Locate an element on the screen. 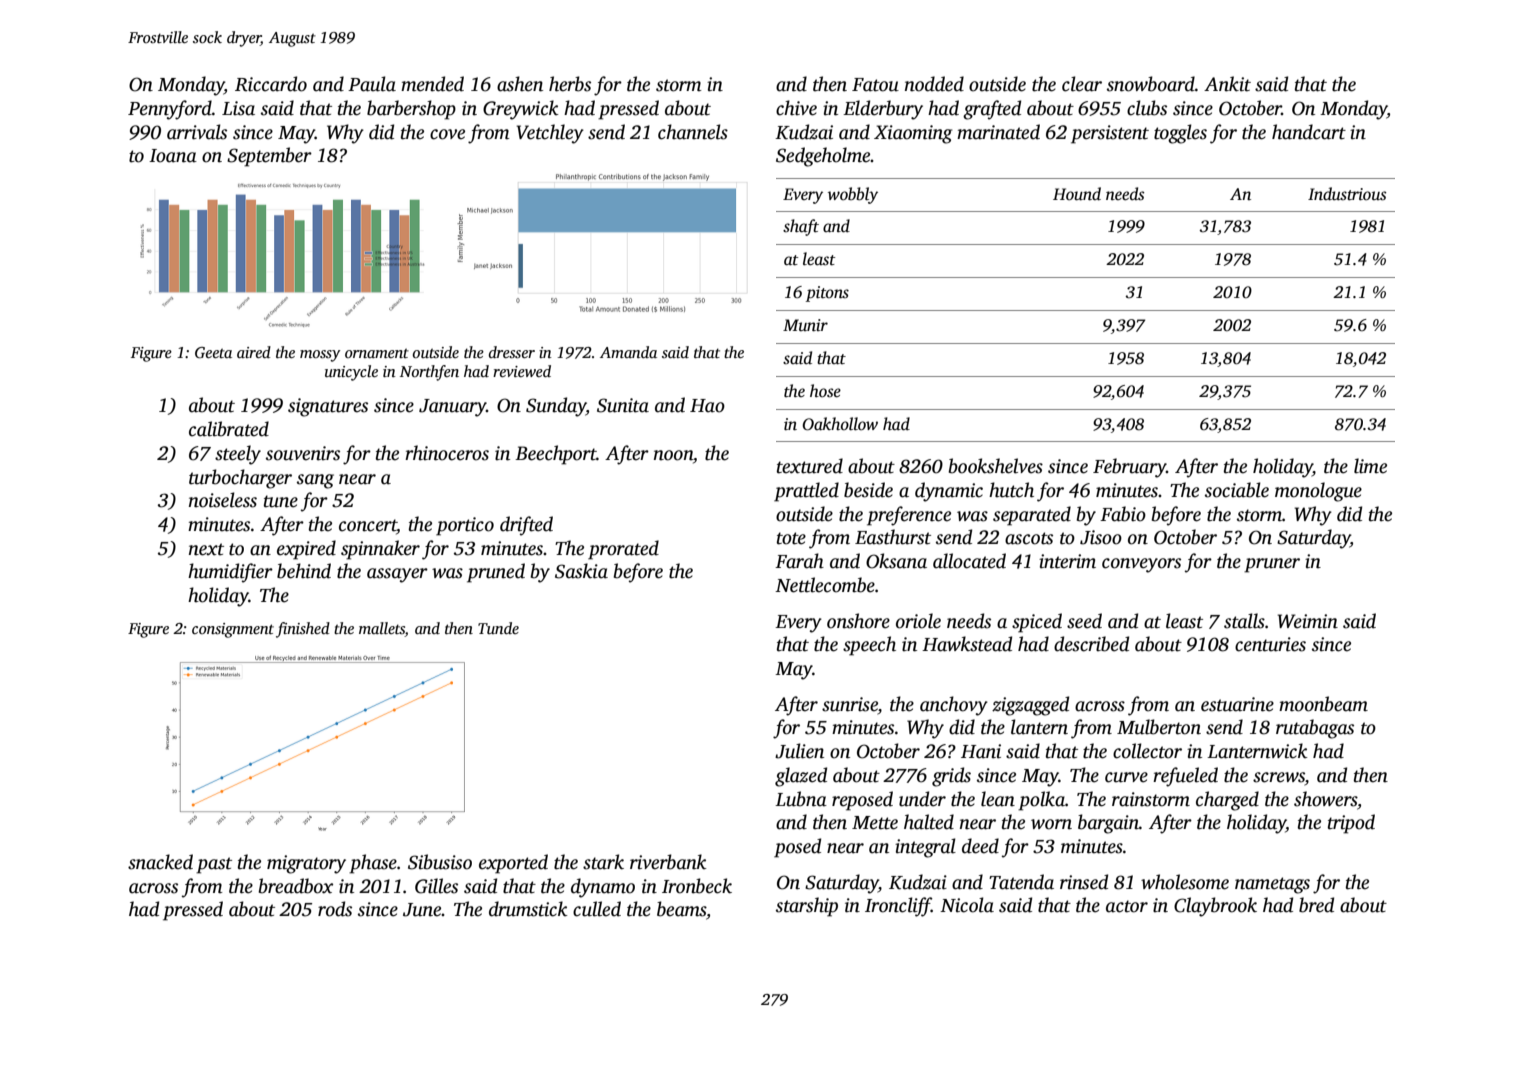 The width and height of the screenshot is (1523, 1077). stark is located at coordinates (603, 862).
